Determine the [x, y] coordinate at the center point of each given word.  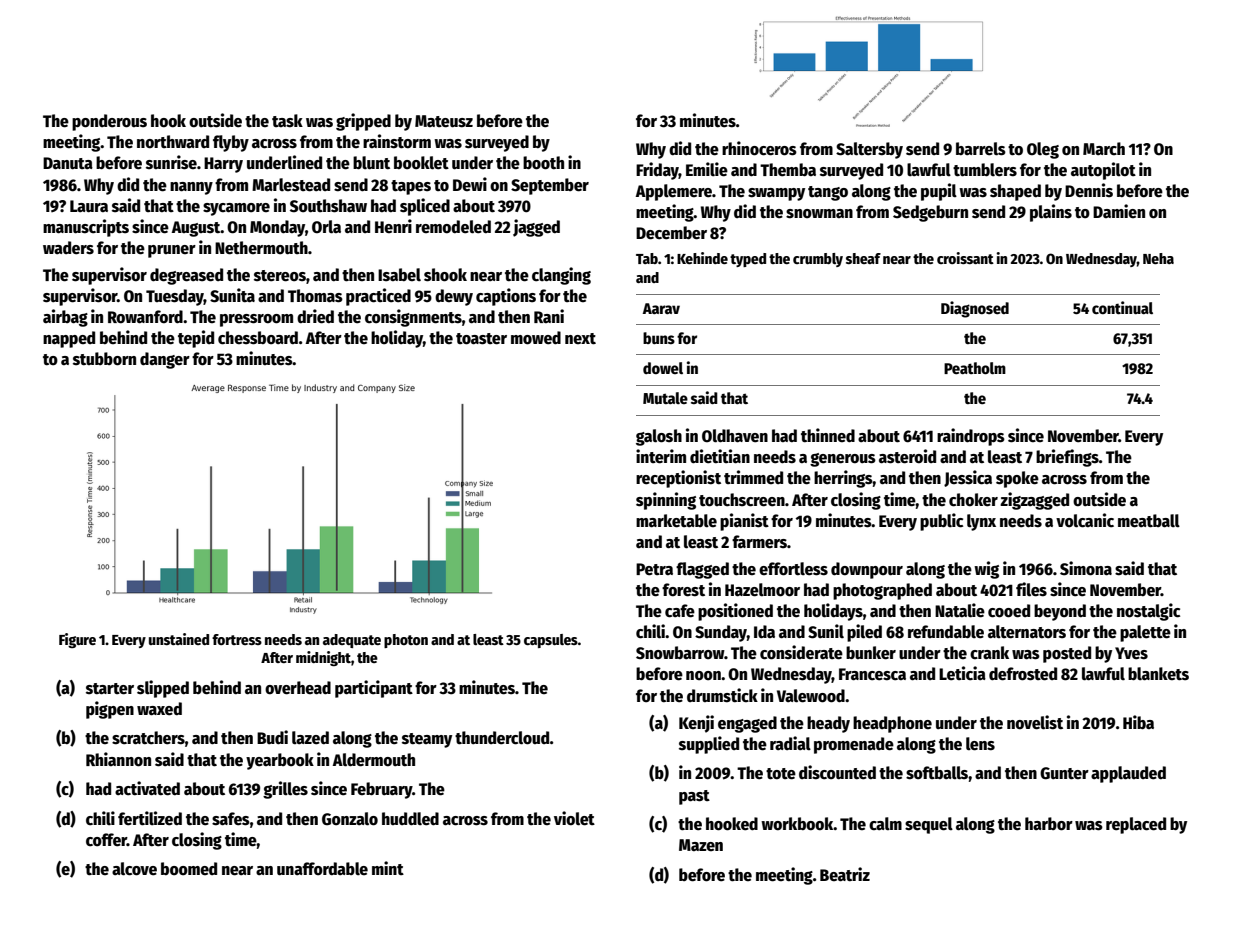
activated [147, 788]
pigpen [110, 710]
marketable [676, 521]
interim [661, 456]
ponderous [109, 122]
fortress [237, 639]
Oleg [1043, 150]
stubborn [104, 359]
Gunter [1064, 773]
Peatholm [975, 368]
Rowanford [145, 317]
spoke [1017, 479]
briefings [1067, 458]
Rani [549, 316]
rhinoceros [759, 148]
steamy [427, 740]
